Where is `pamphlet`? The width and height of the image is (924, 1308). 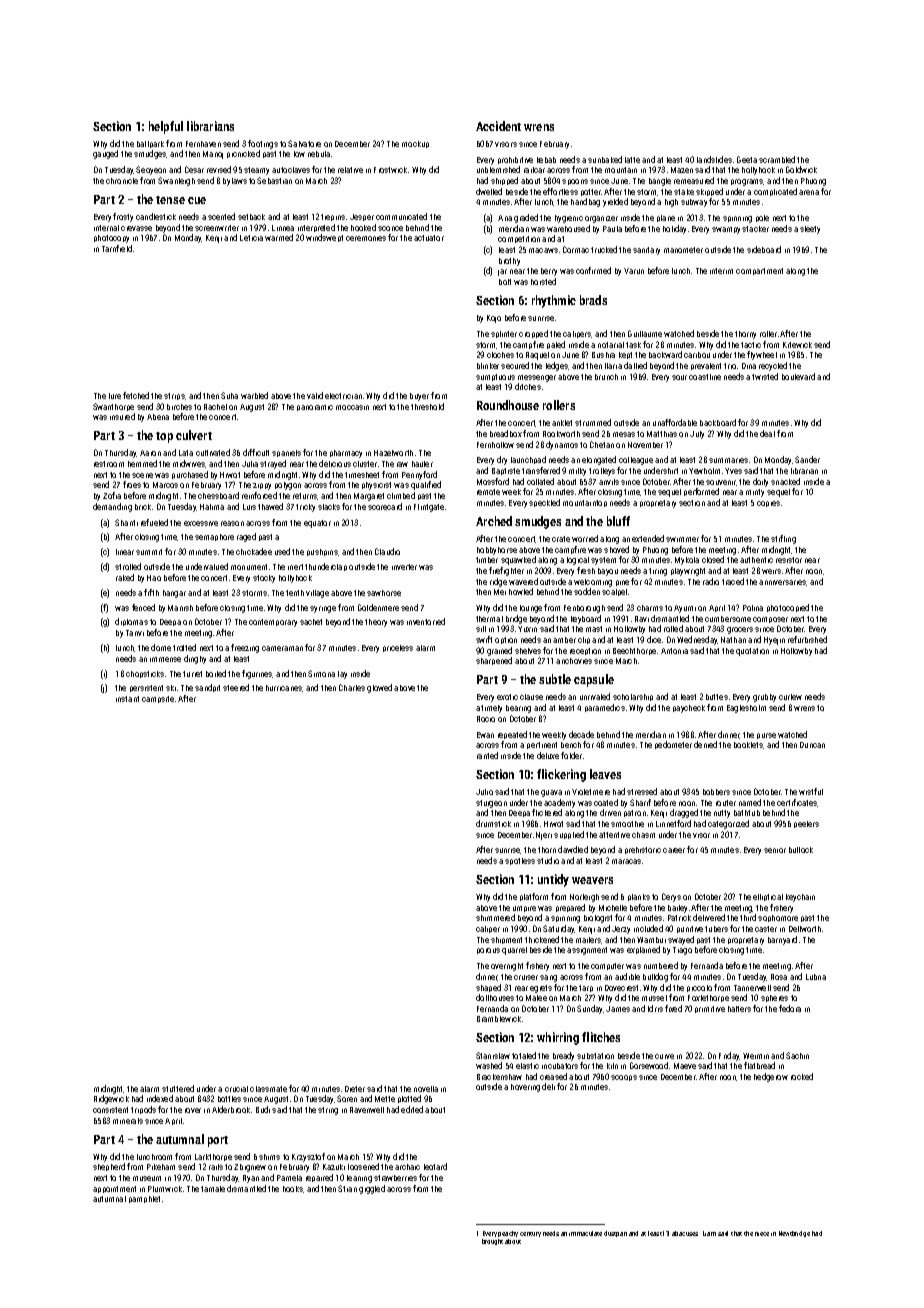
pamphlet is located at coordinates (144, 1199).
